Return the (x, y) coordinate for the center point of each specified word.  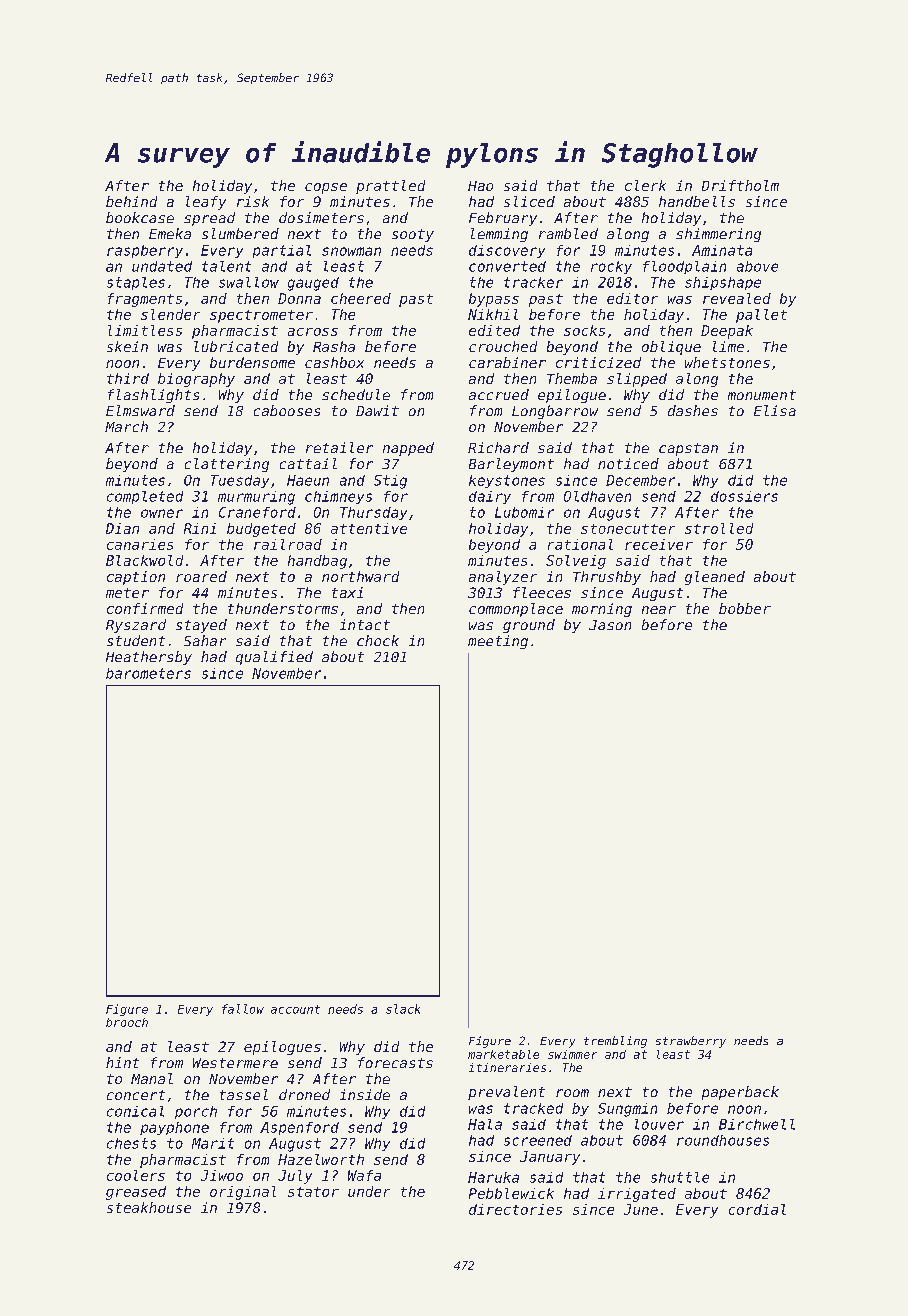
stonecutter (628, 529)
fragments (145, 300)
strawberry (691, 1042)
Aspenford (299, 1128)
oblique (671, 348)
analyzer (503, 578)
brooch (127, 1022)
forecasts (395, 1062)
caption (136, 578)
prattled (390, 187)
